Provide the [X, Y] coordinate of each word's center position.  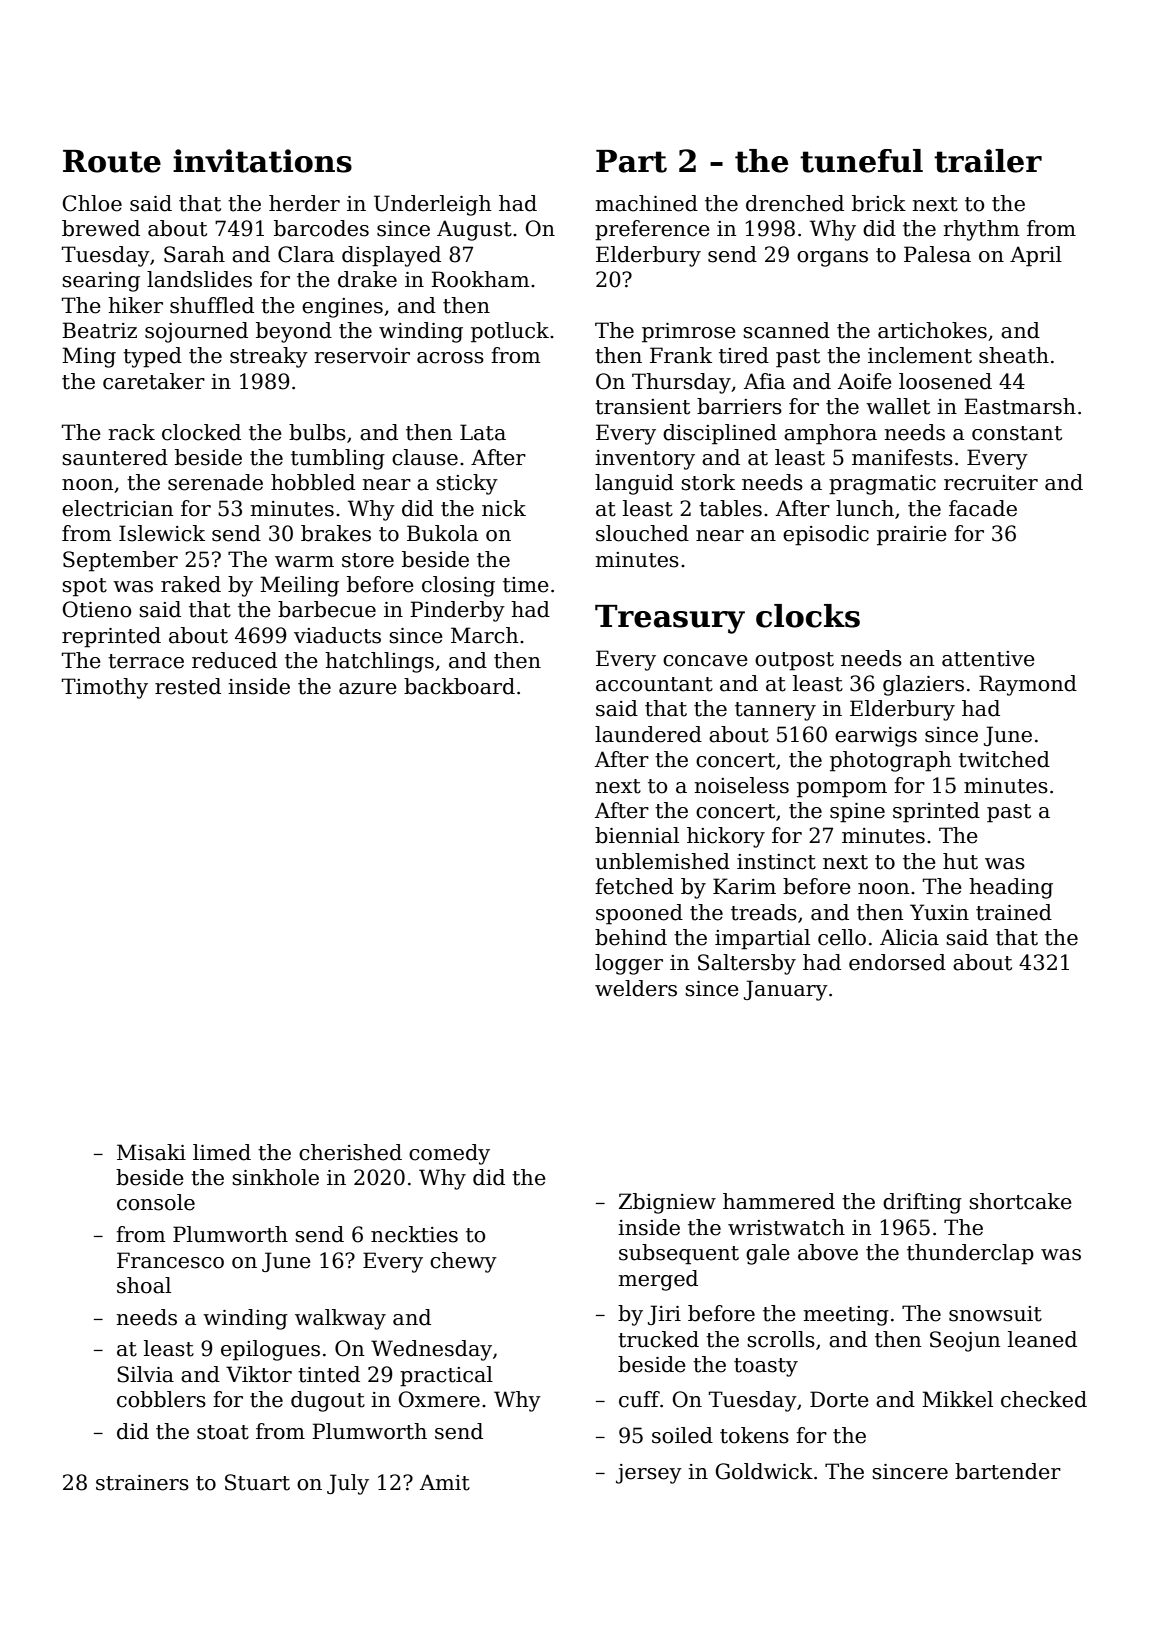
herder [304, 203]
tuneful [861, 161]
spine [857, 813]
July [348, 1484]
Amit [445, 1482]
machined [647, 203]
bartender [1008, 1471]
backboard [459, 686]
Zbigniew [667, 1203]
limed [222, 1152]
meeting [846, 1316]
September [120, 561]
